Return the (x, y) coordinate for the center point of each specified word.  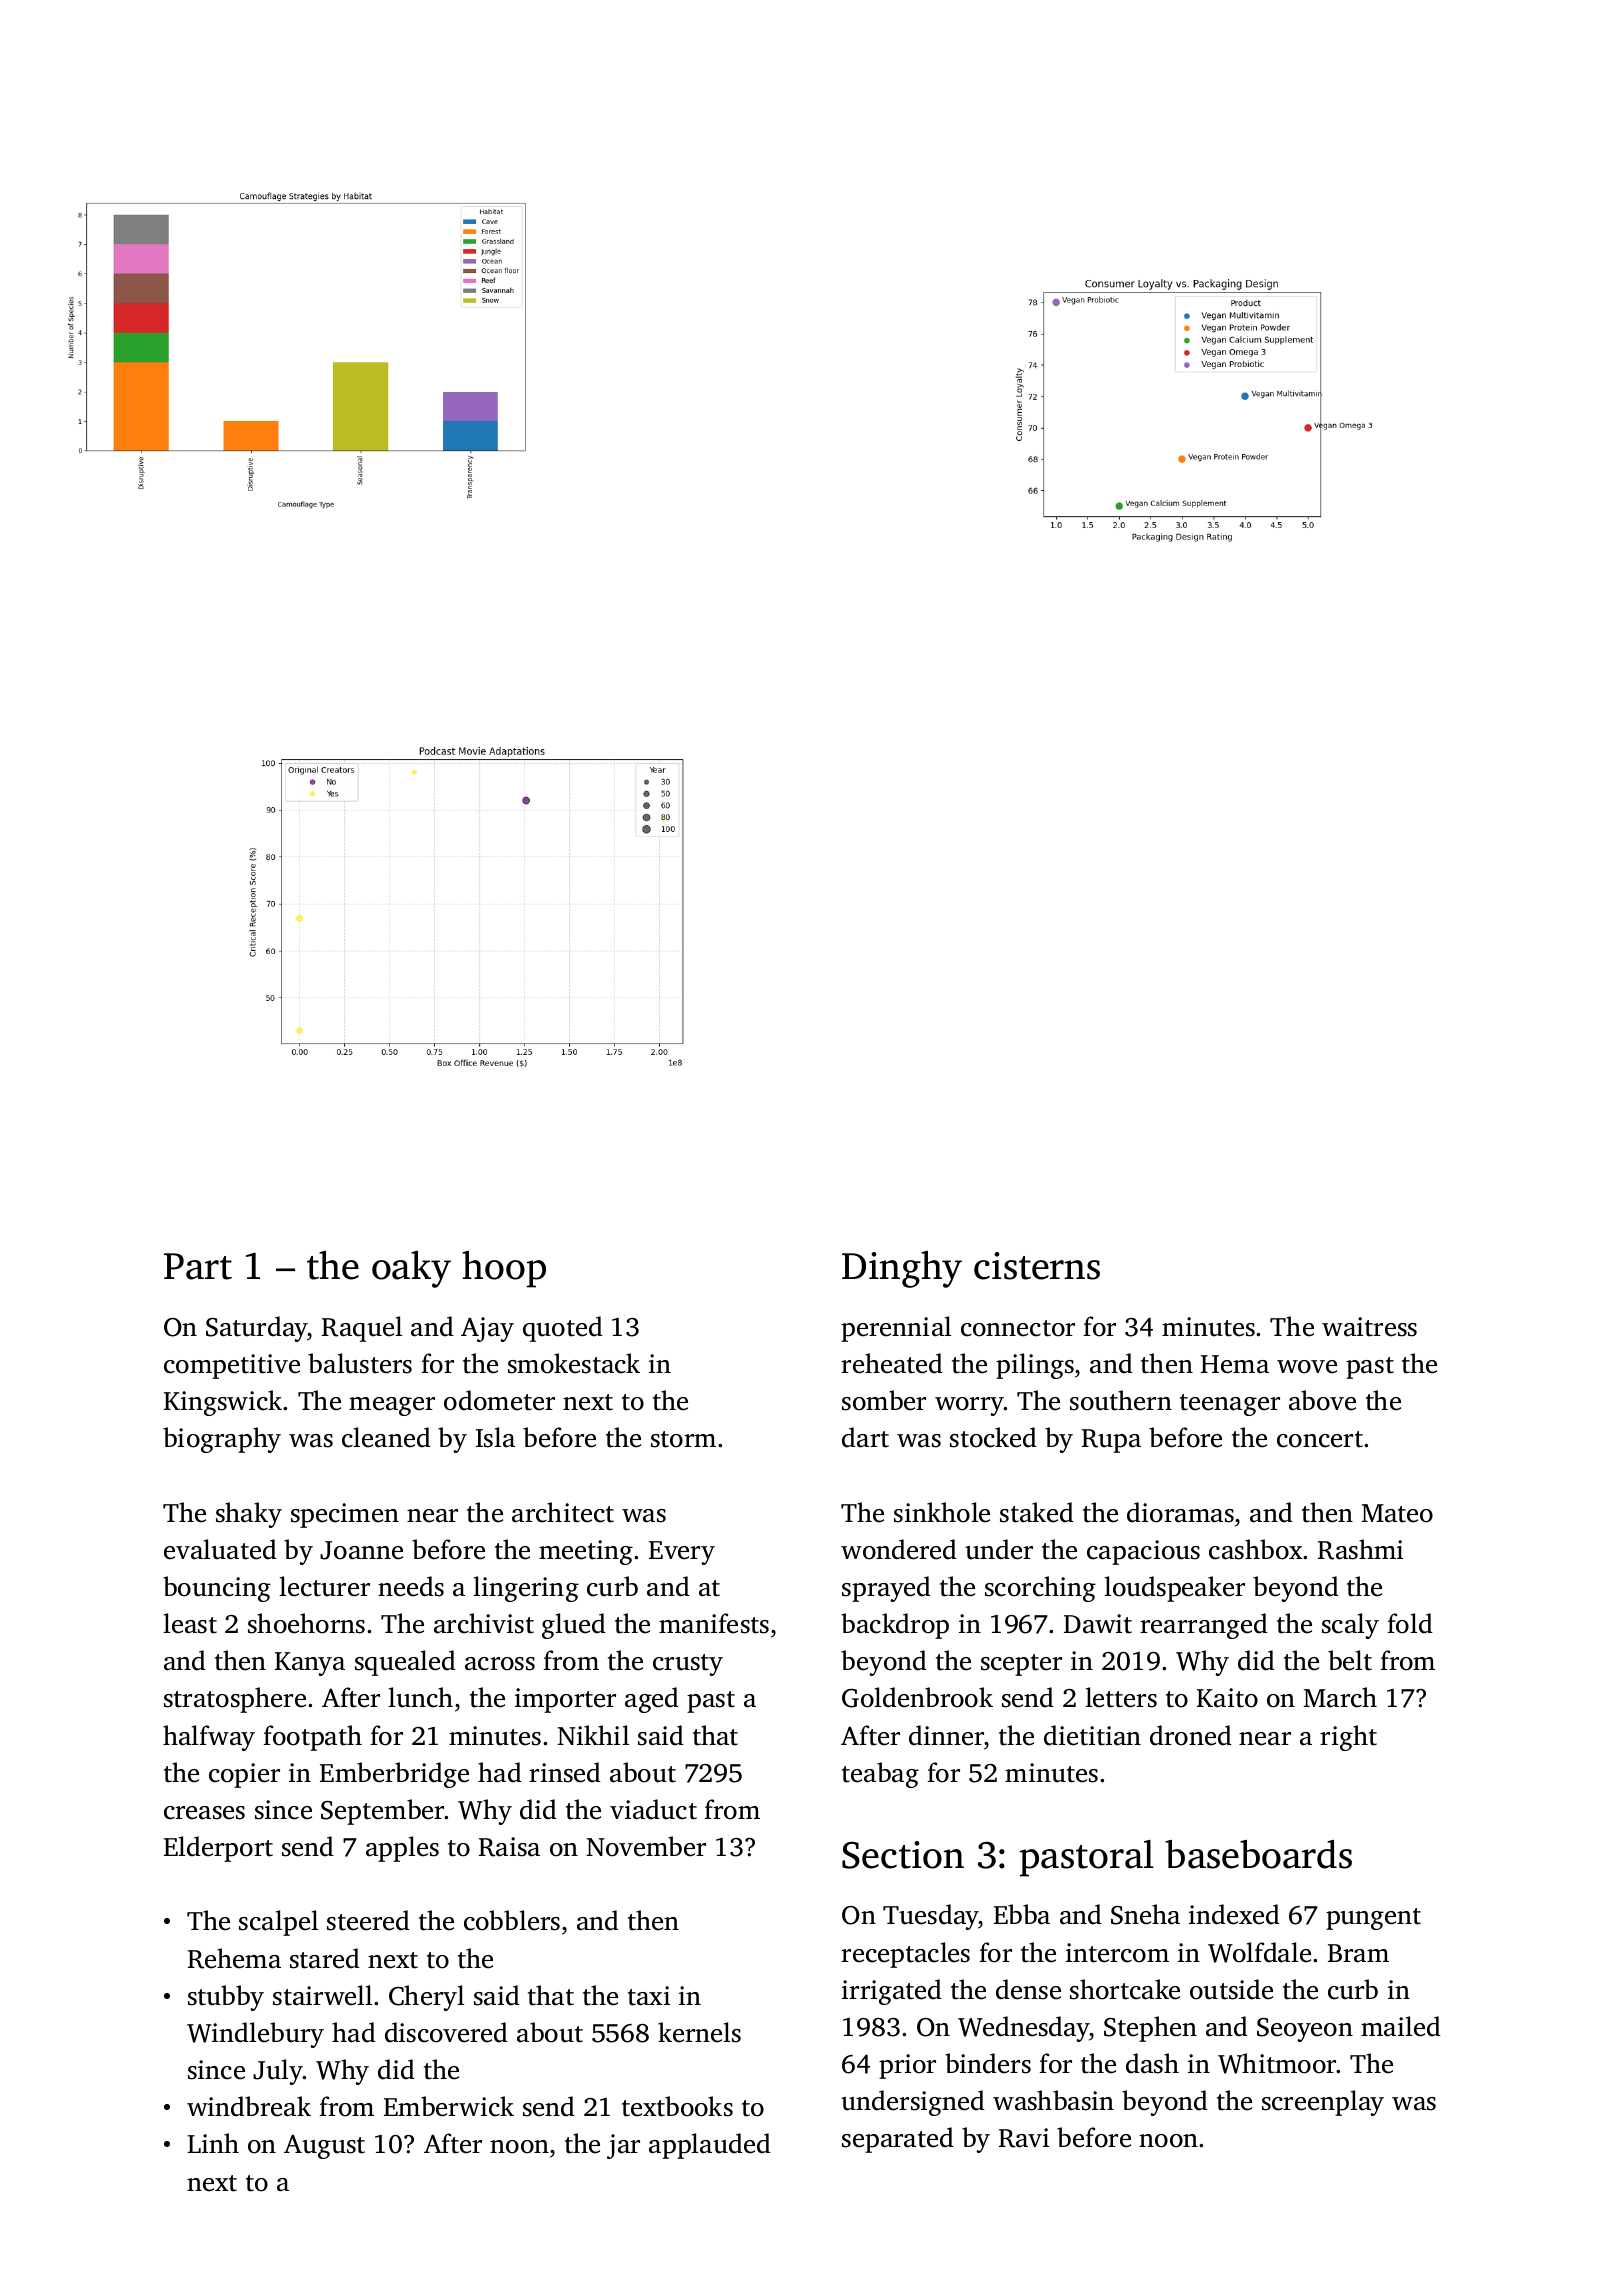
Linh (213, 2143)
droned (1191, 1735)
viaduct (653, 1809)
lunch (420, 1697)
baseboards (1258, 1854)
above (1322, 1400)
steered (368, 1920)
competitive (232, 1366)
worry (969, 1406)
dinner (946, 1735)
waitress (1369, 1327)
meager (392, 1406)
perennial (896, 1329)
